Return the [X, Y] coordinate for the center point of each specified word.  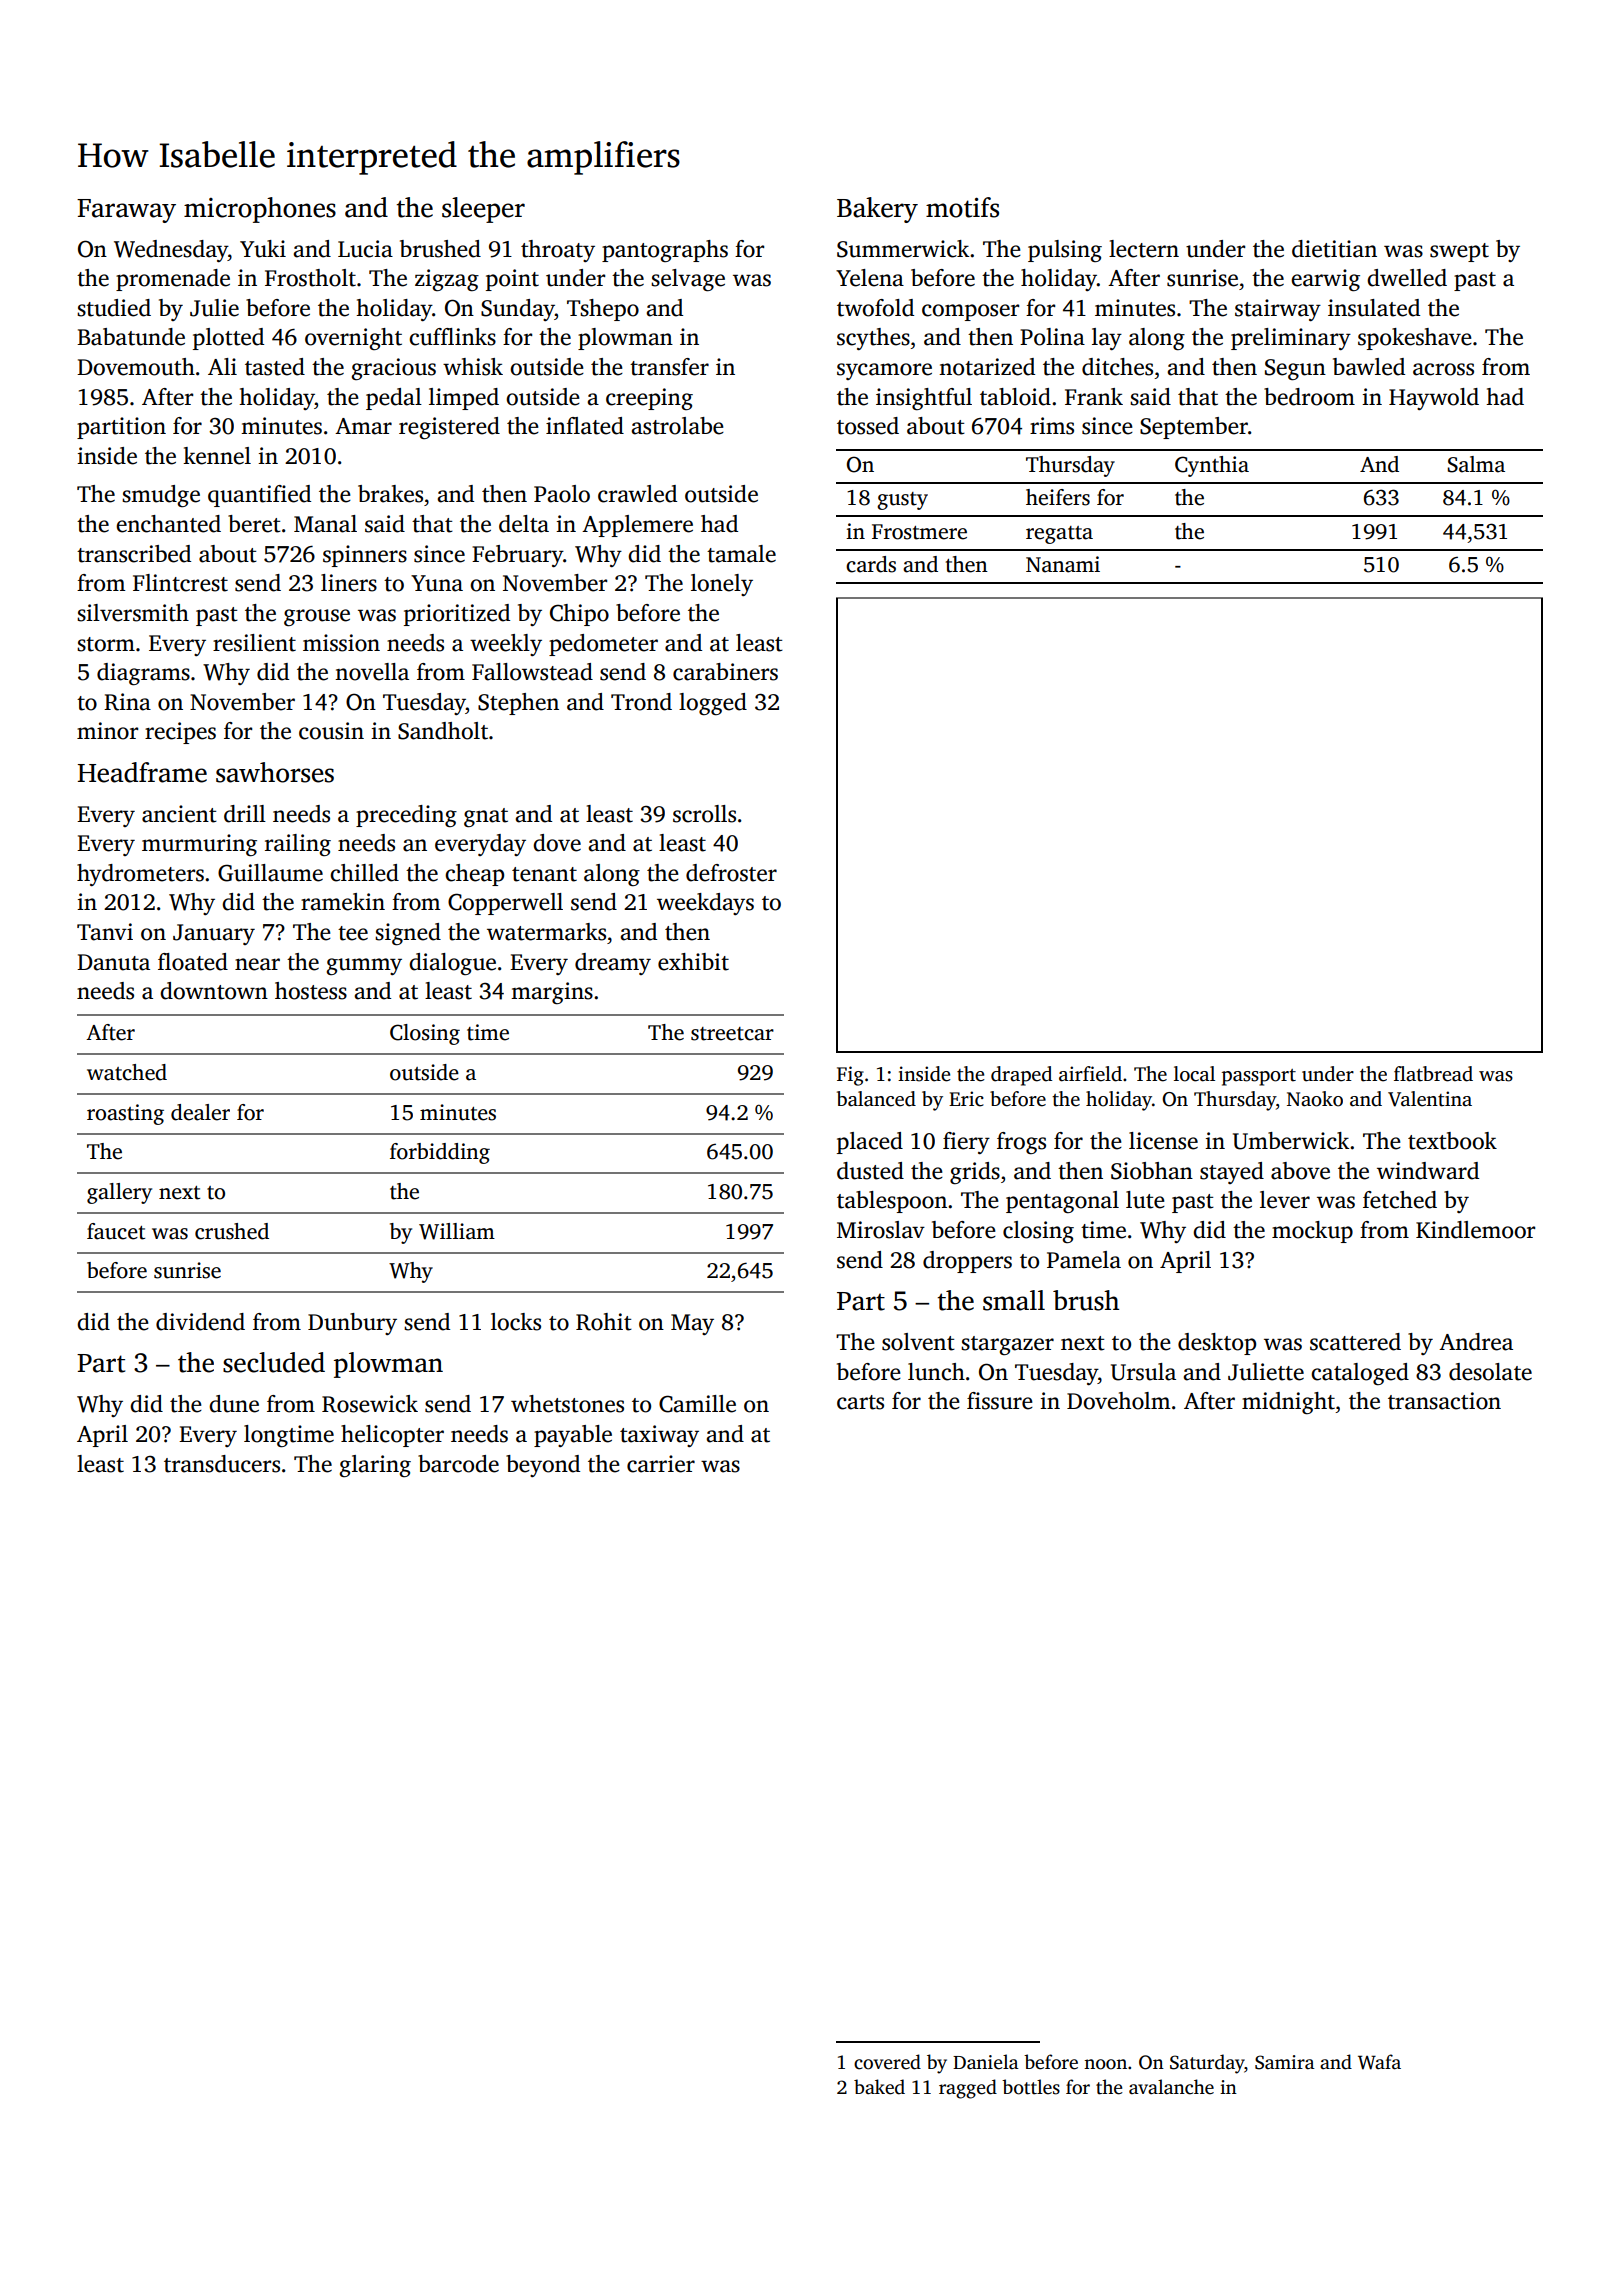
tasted [275, 367]
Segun [1295, 370]
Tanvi [105, 932]
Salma [1476, 464]
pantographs [665, 251]
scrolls [704, 814]
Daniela [986, 2062]
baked [879, 2087]
